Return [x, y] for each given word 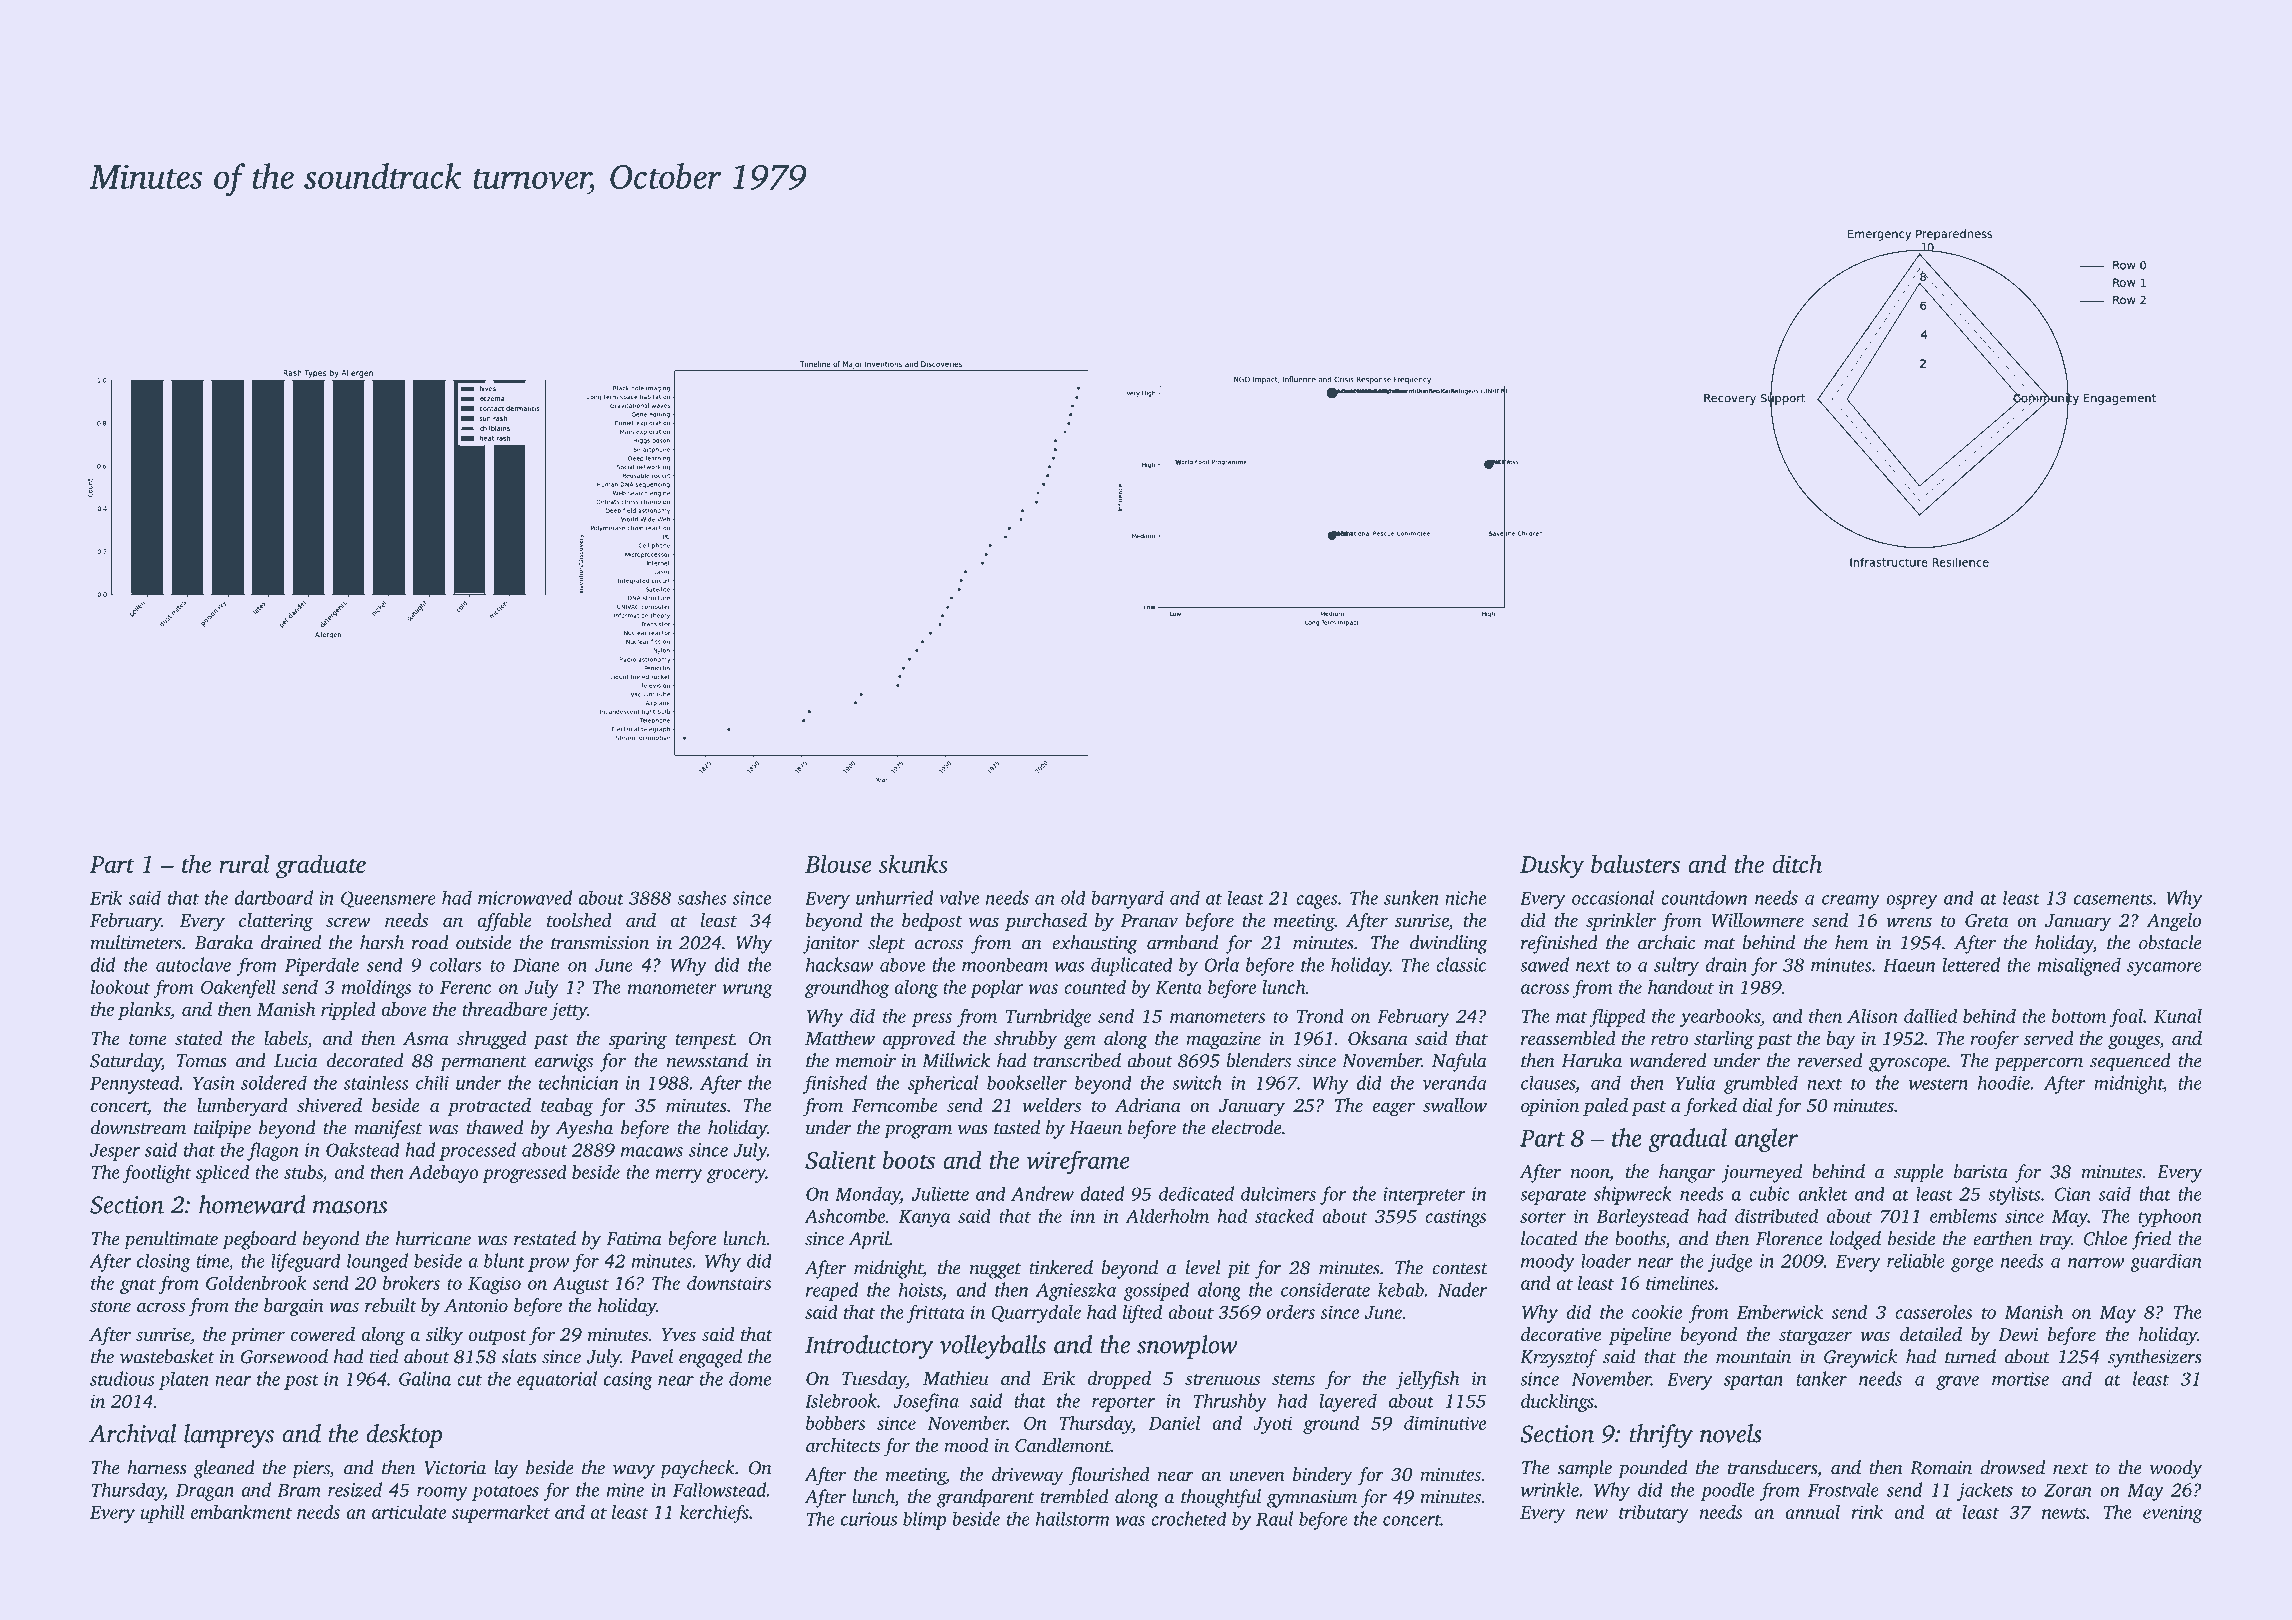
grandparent [985, 1498]
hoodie [2004, 1082]
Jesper [115, 1152]
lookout [120, 986]
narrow [2096, 1263]
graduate [321, 866]
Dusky [1552, 866]
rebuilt [391, 1305]
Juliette [940, 1193]
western [1938, 1084]
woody [2176, 1469]
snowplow [1187, 1347]
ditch [1797, 863]
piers [311, 1470]
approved [919, 1040]
